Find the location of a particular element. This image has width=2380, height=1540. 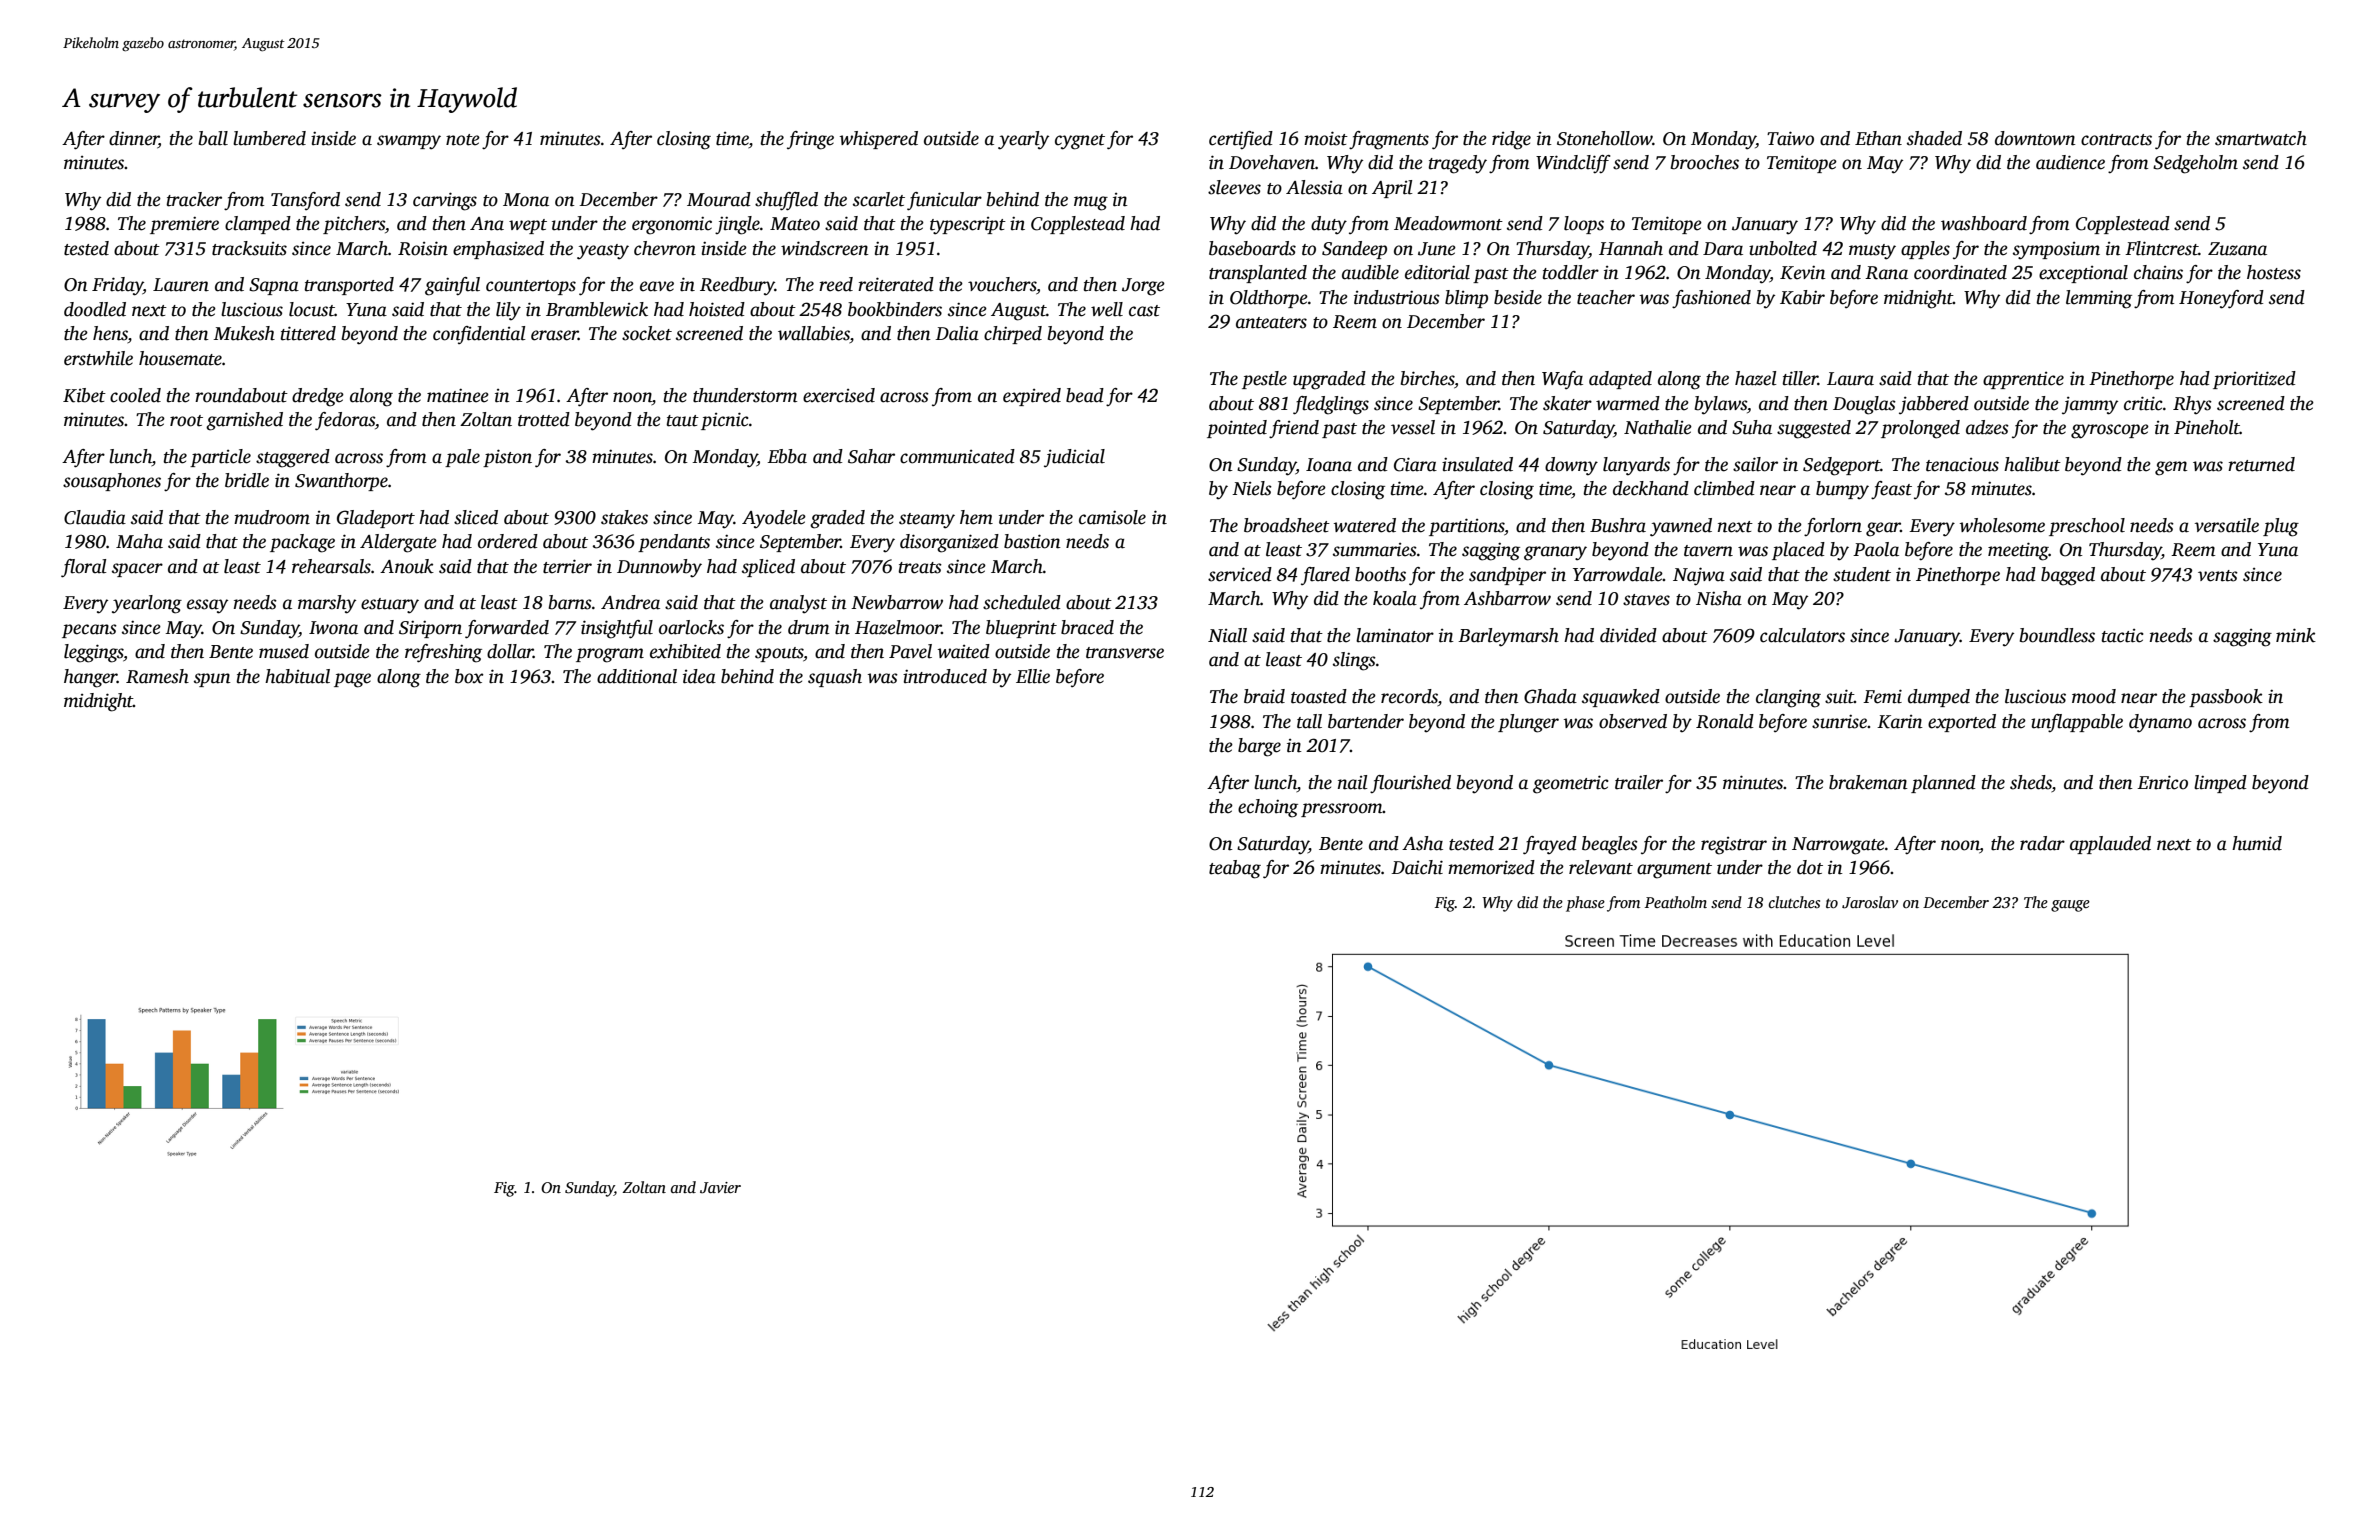

smartwatch is located at coordinates (2261, 138).
